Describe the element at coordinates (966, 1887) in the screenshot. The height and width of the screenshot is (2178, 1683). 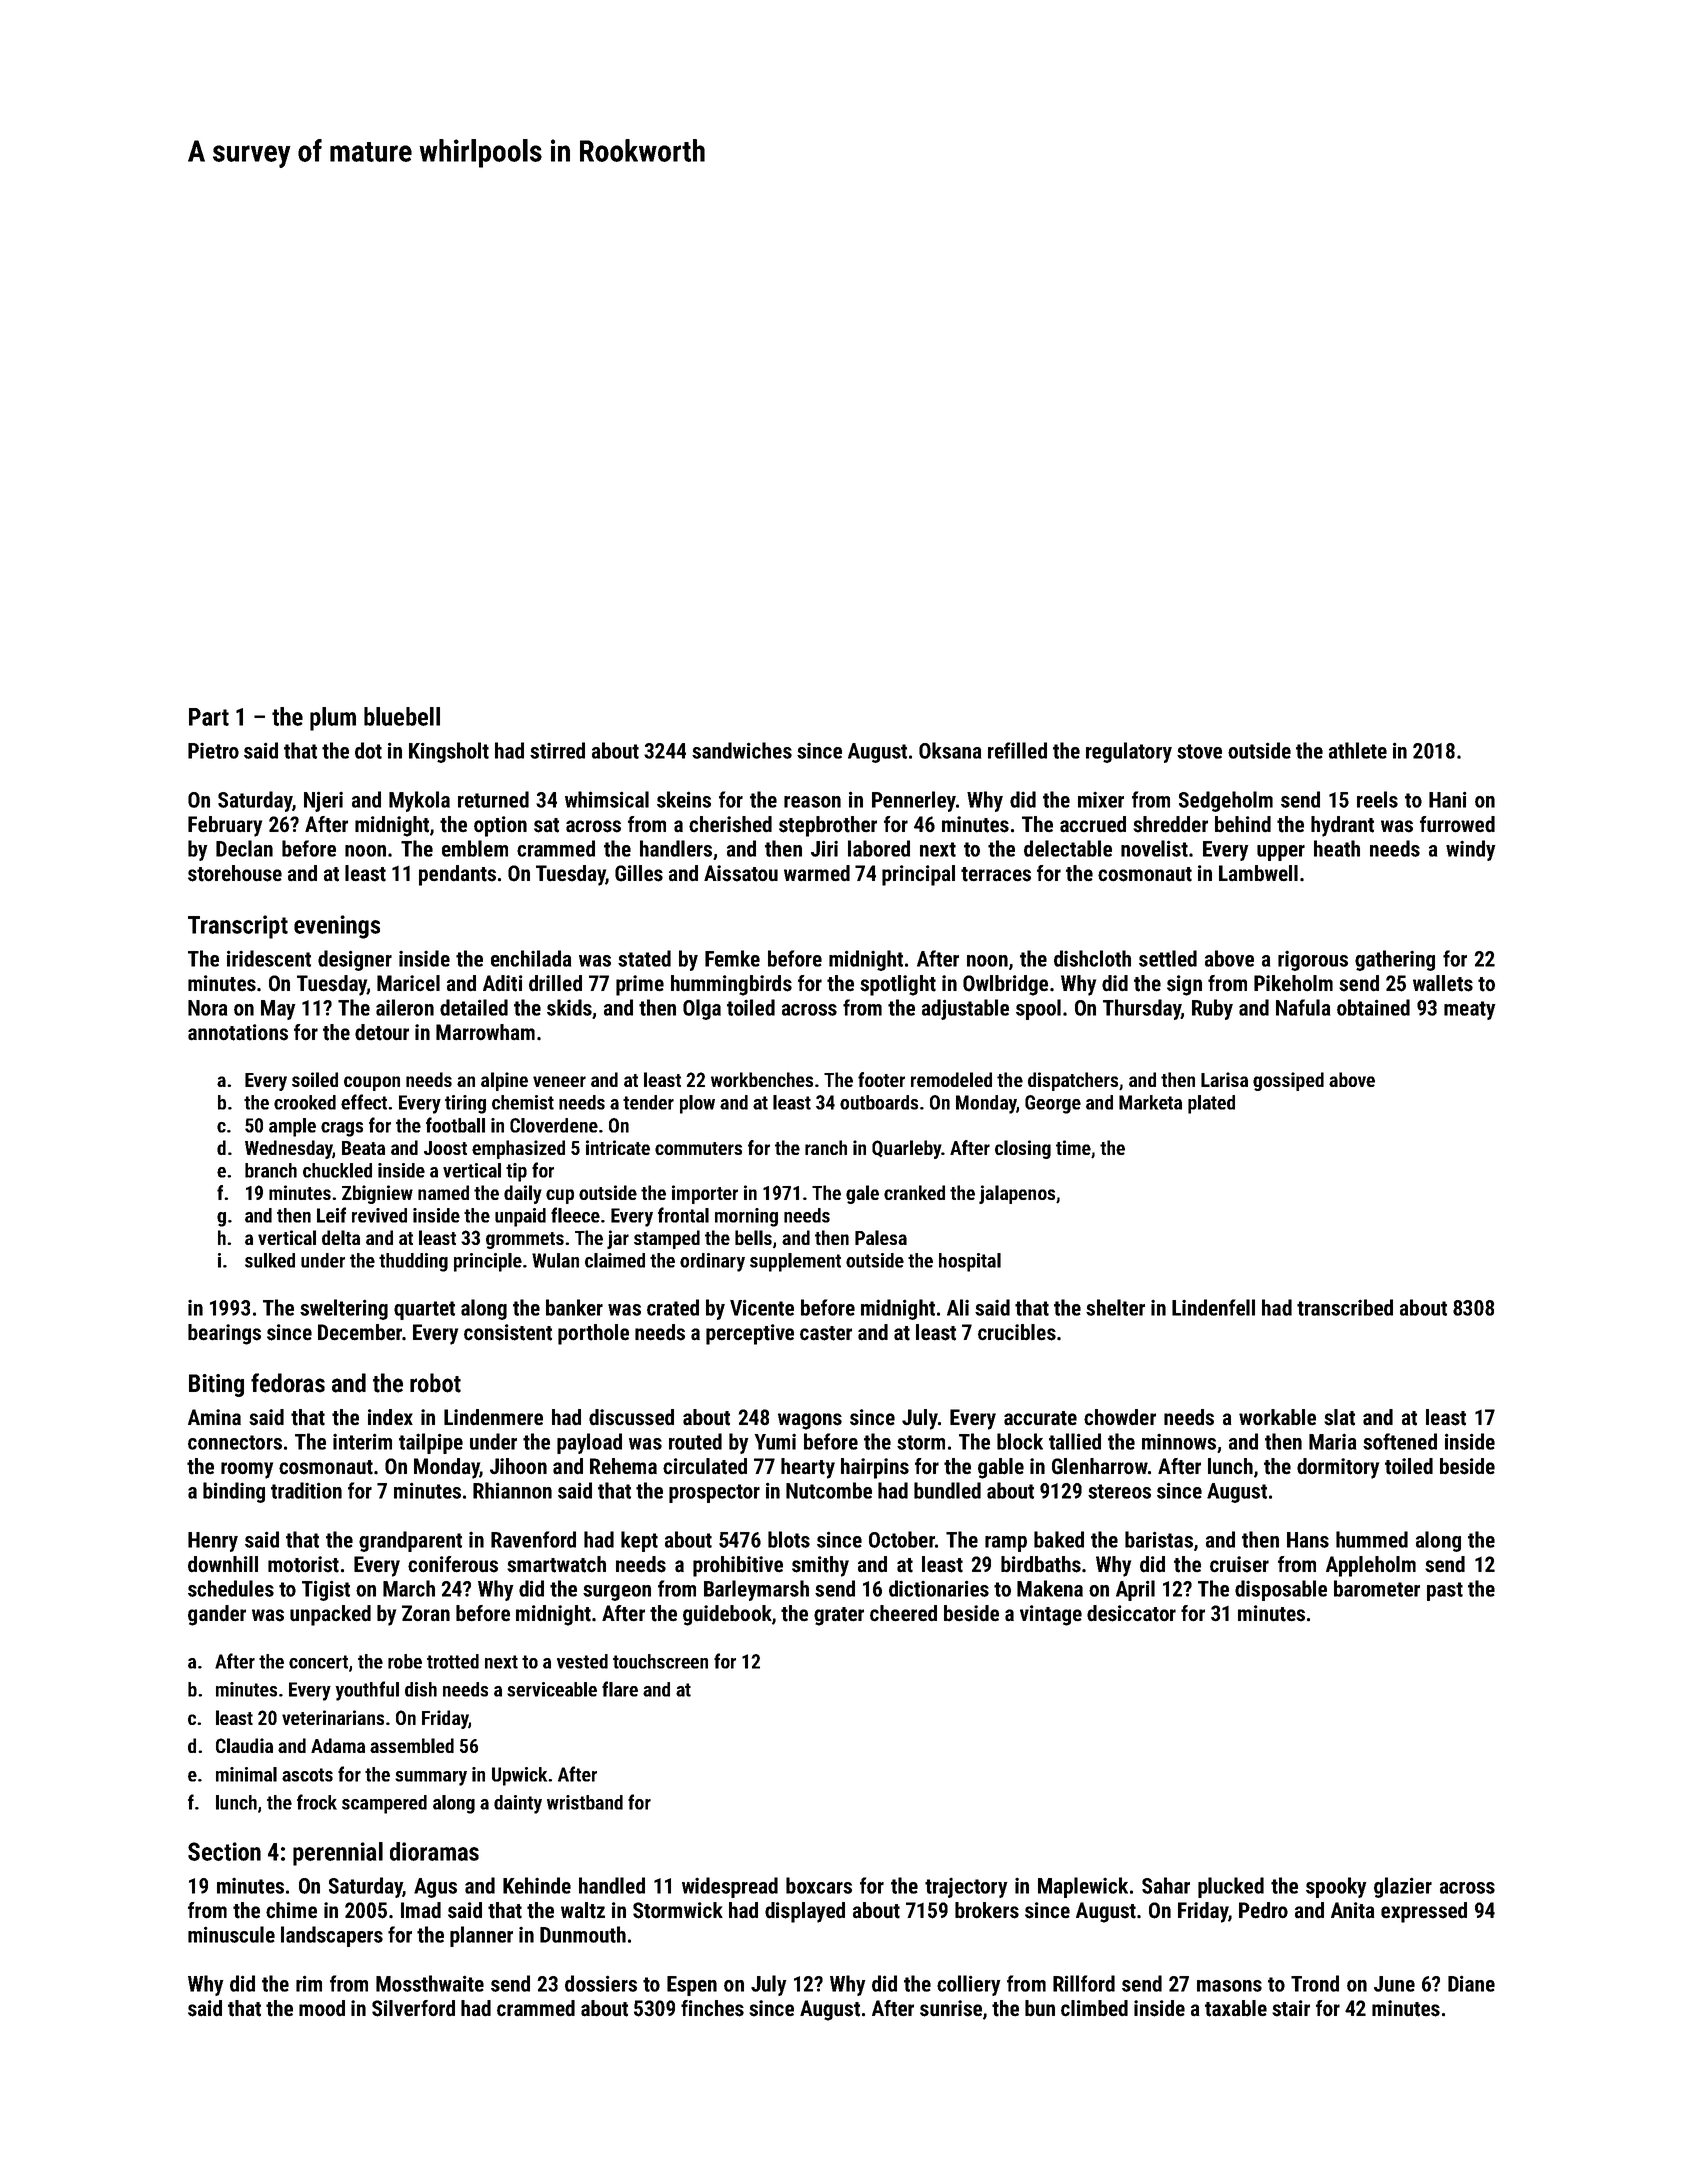
I see `trajectory` at that location.
